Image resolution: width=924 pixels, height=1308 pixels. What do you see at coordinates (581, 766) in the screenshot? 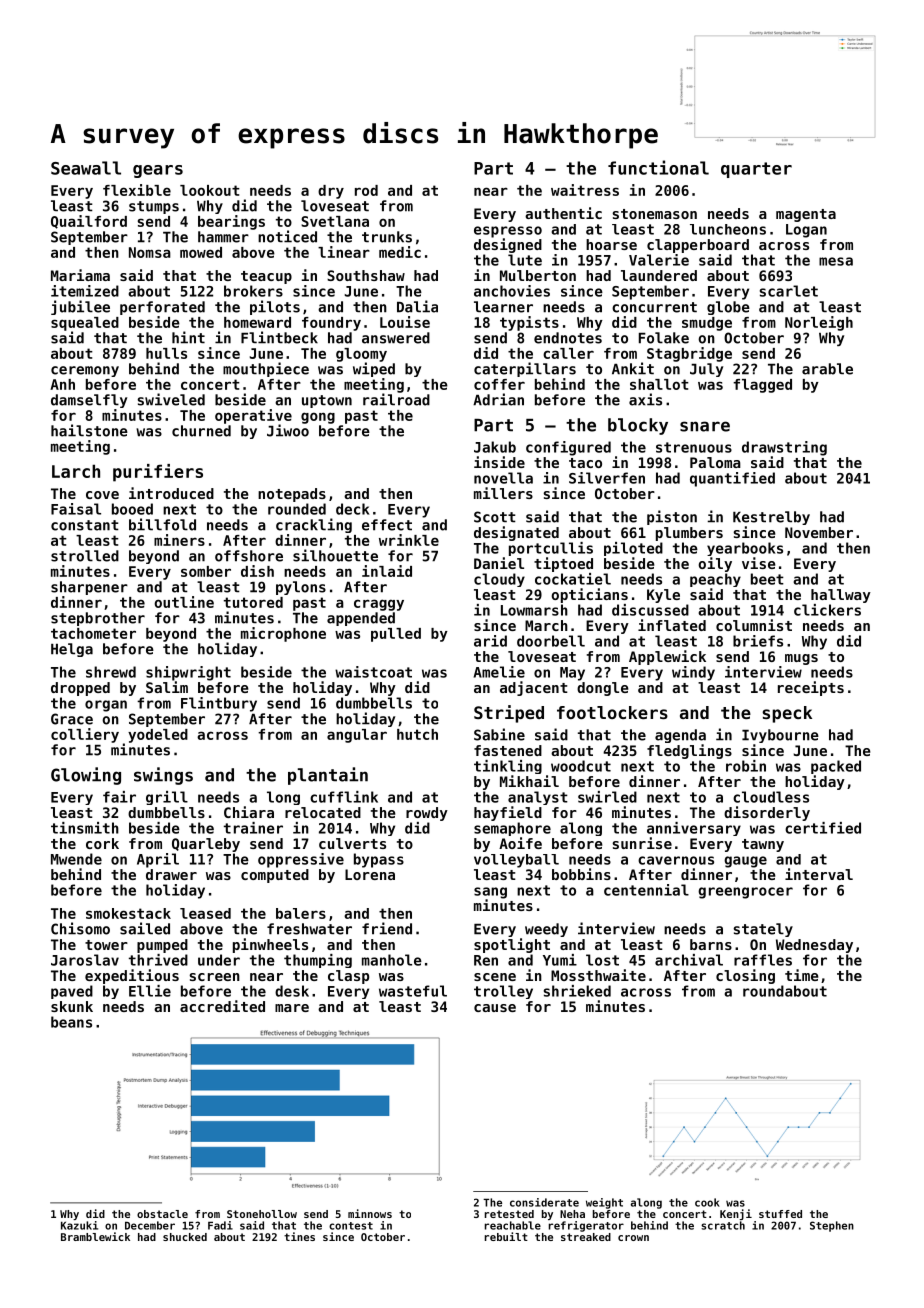
I see `woodcut` at bounding box center [581, 766].
